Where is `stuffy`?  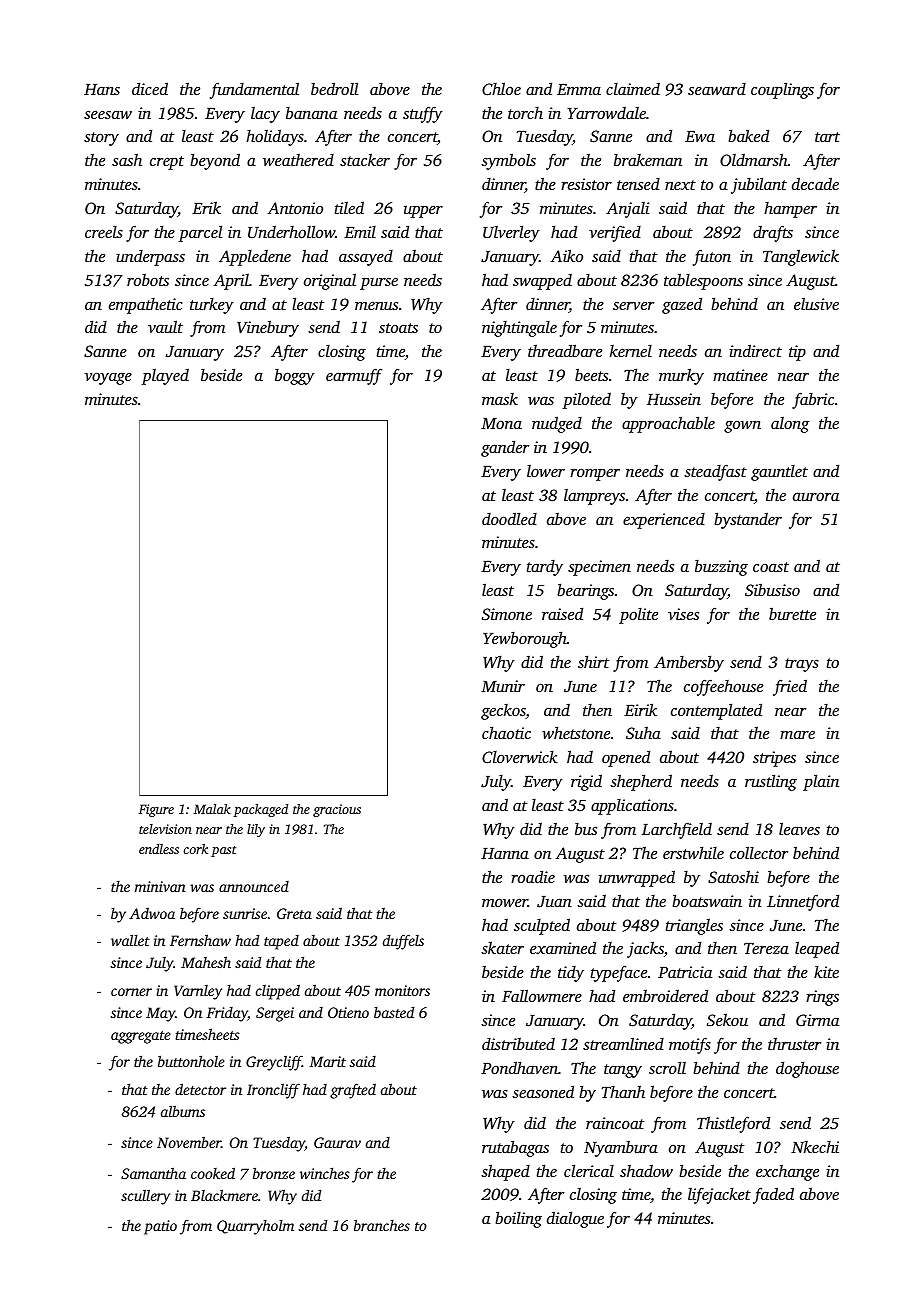 stuffy is located at coordinates (423, 114).
